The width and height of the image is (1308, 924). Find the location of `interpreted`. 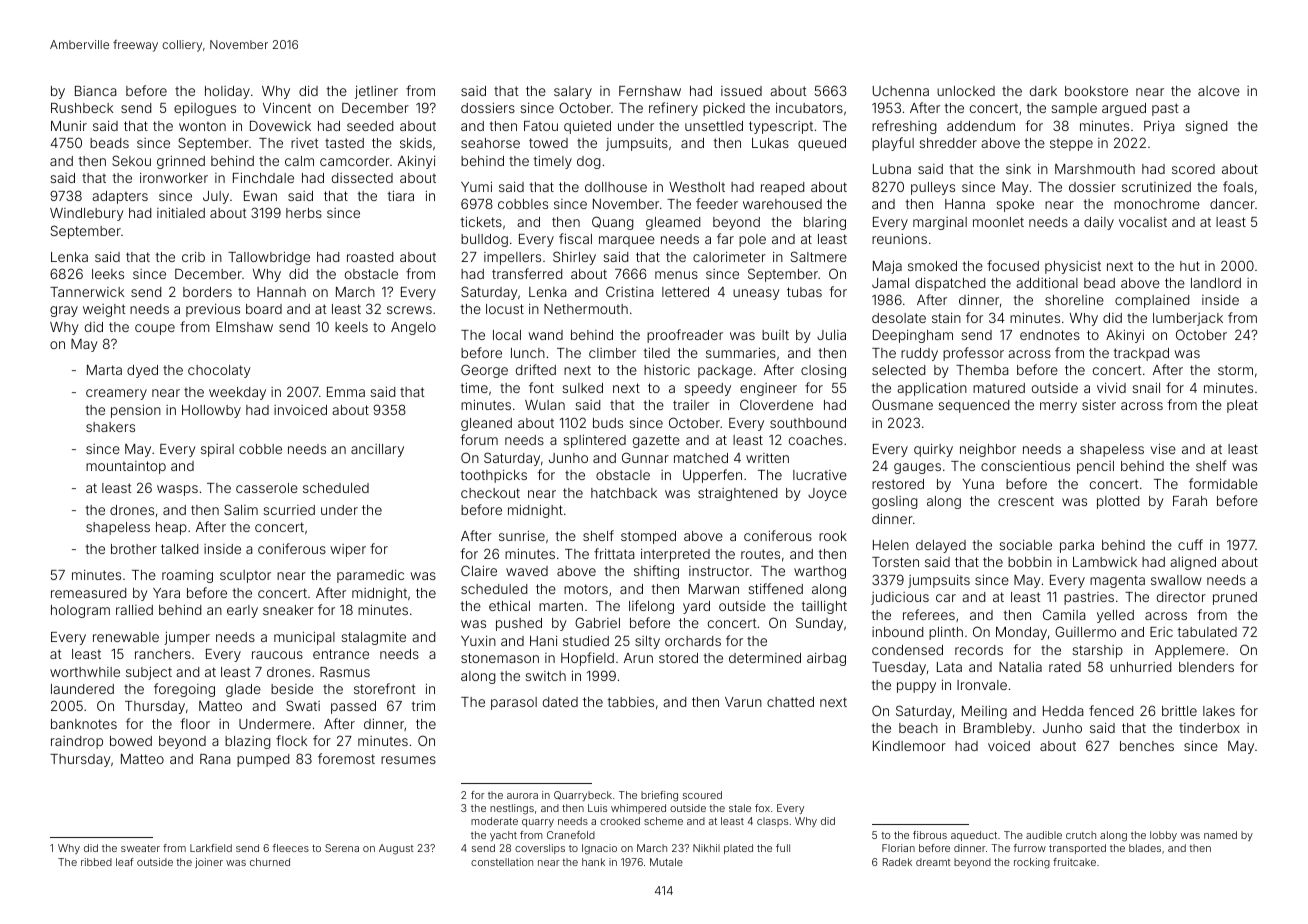

interpreted is located at coordinates (675, 555).
